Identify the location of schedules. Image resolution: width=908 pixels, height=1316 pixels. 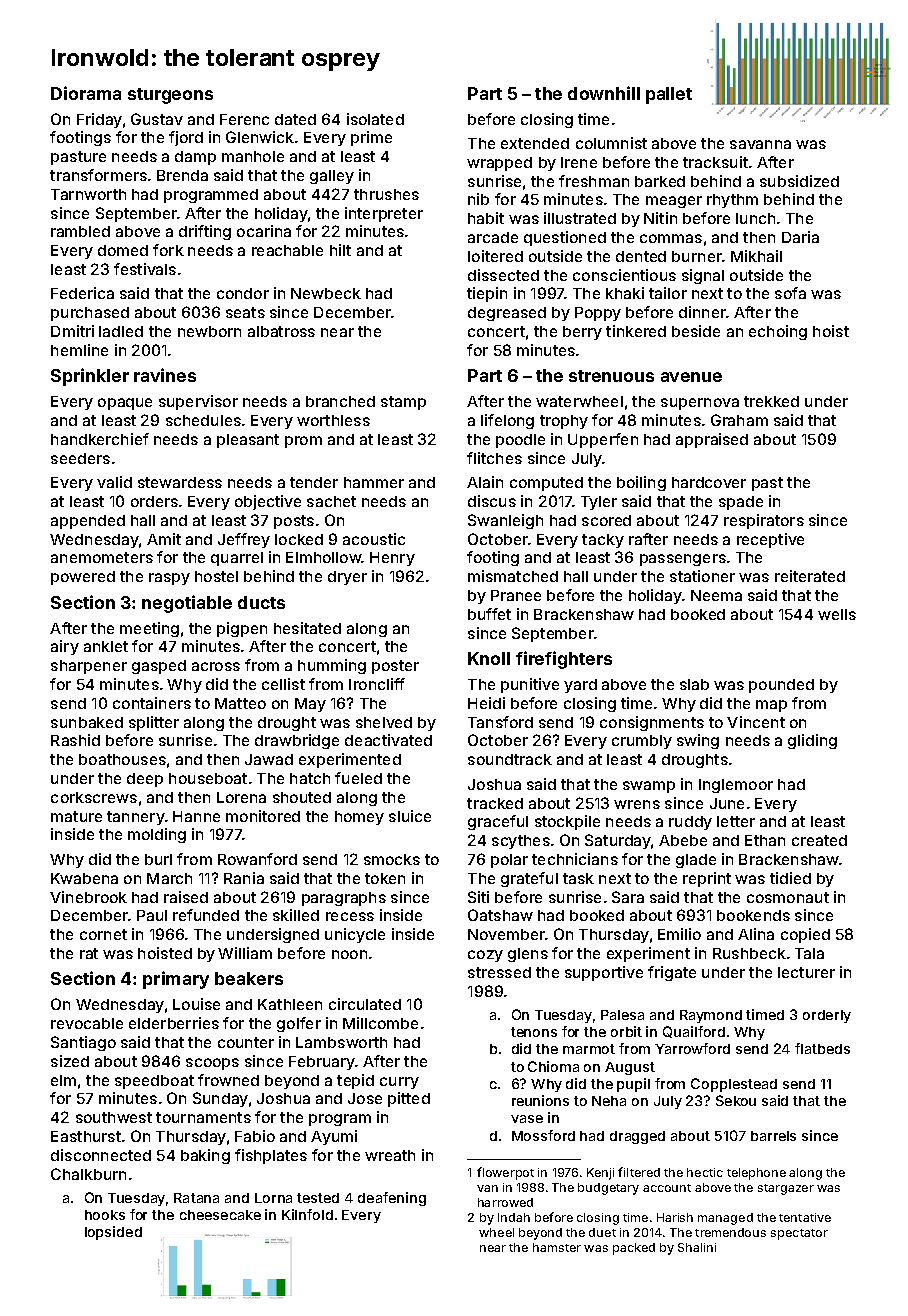
(203, 420).
